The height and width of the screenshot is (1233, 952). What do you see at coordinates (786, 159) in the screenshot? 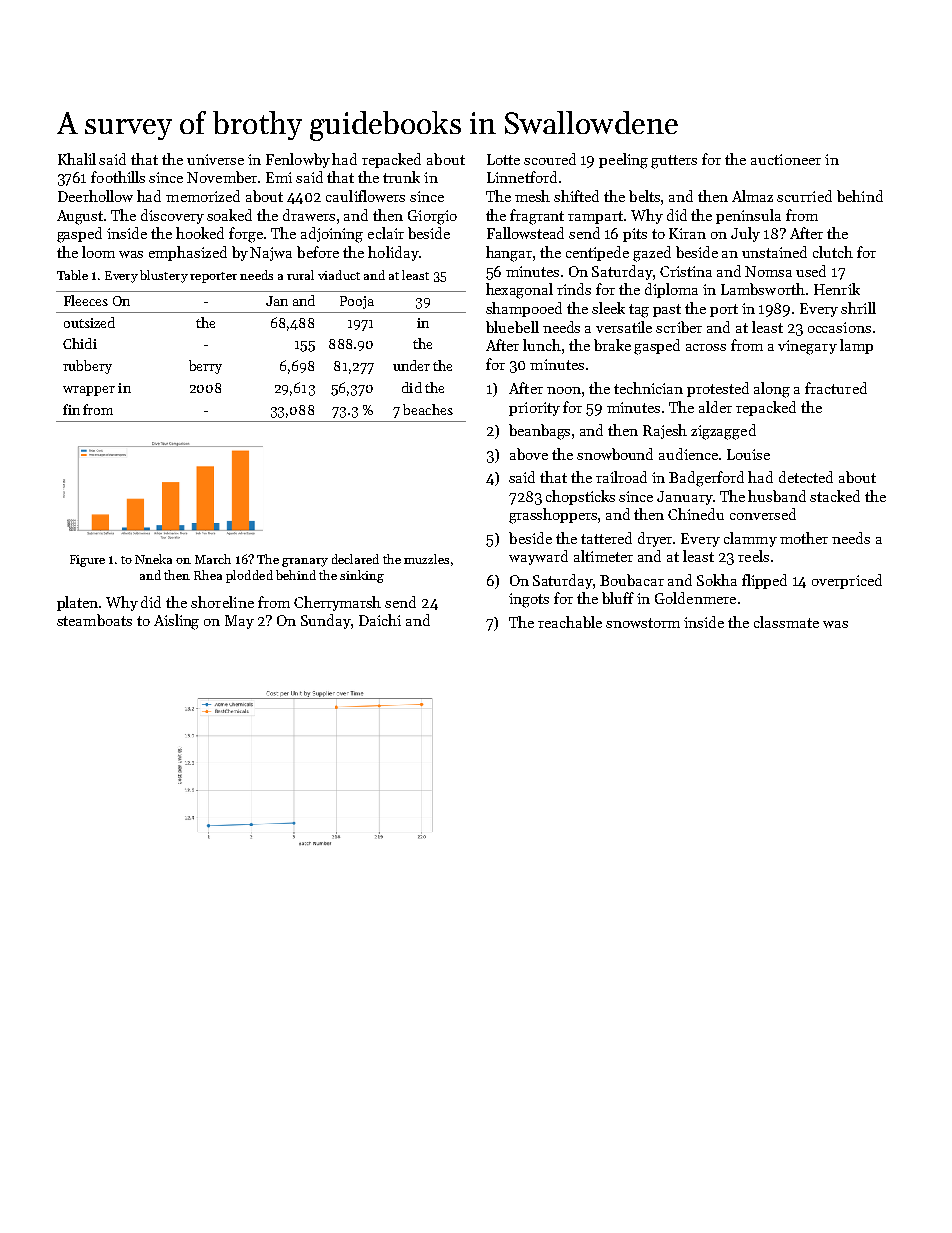
I see `auctioneer` at bounding box center [786, 159].
